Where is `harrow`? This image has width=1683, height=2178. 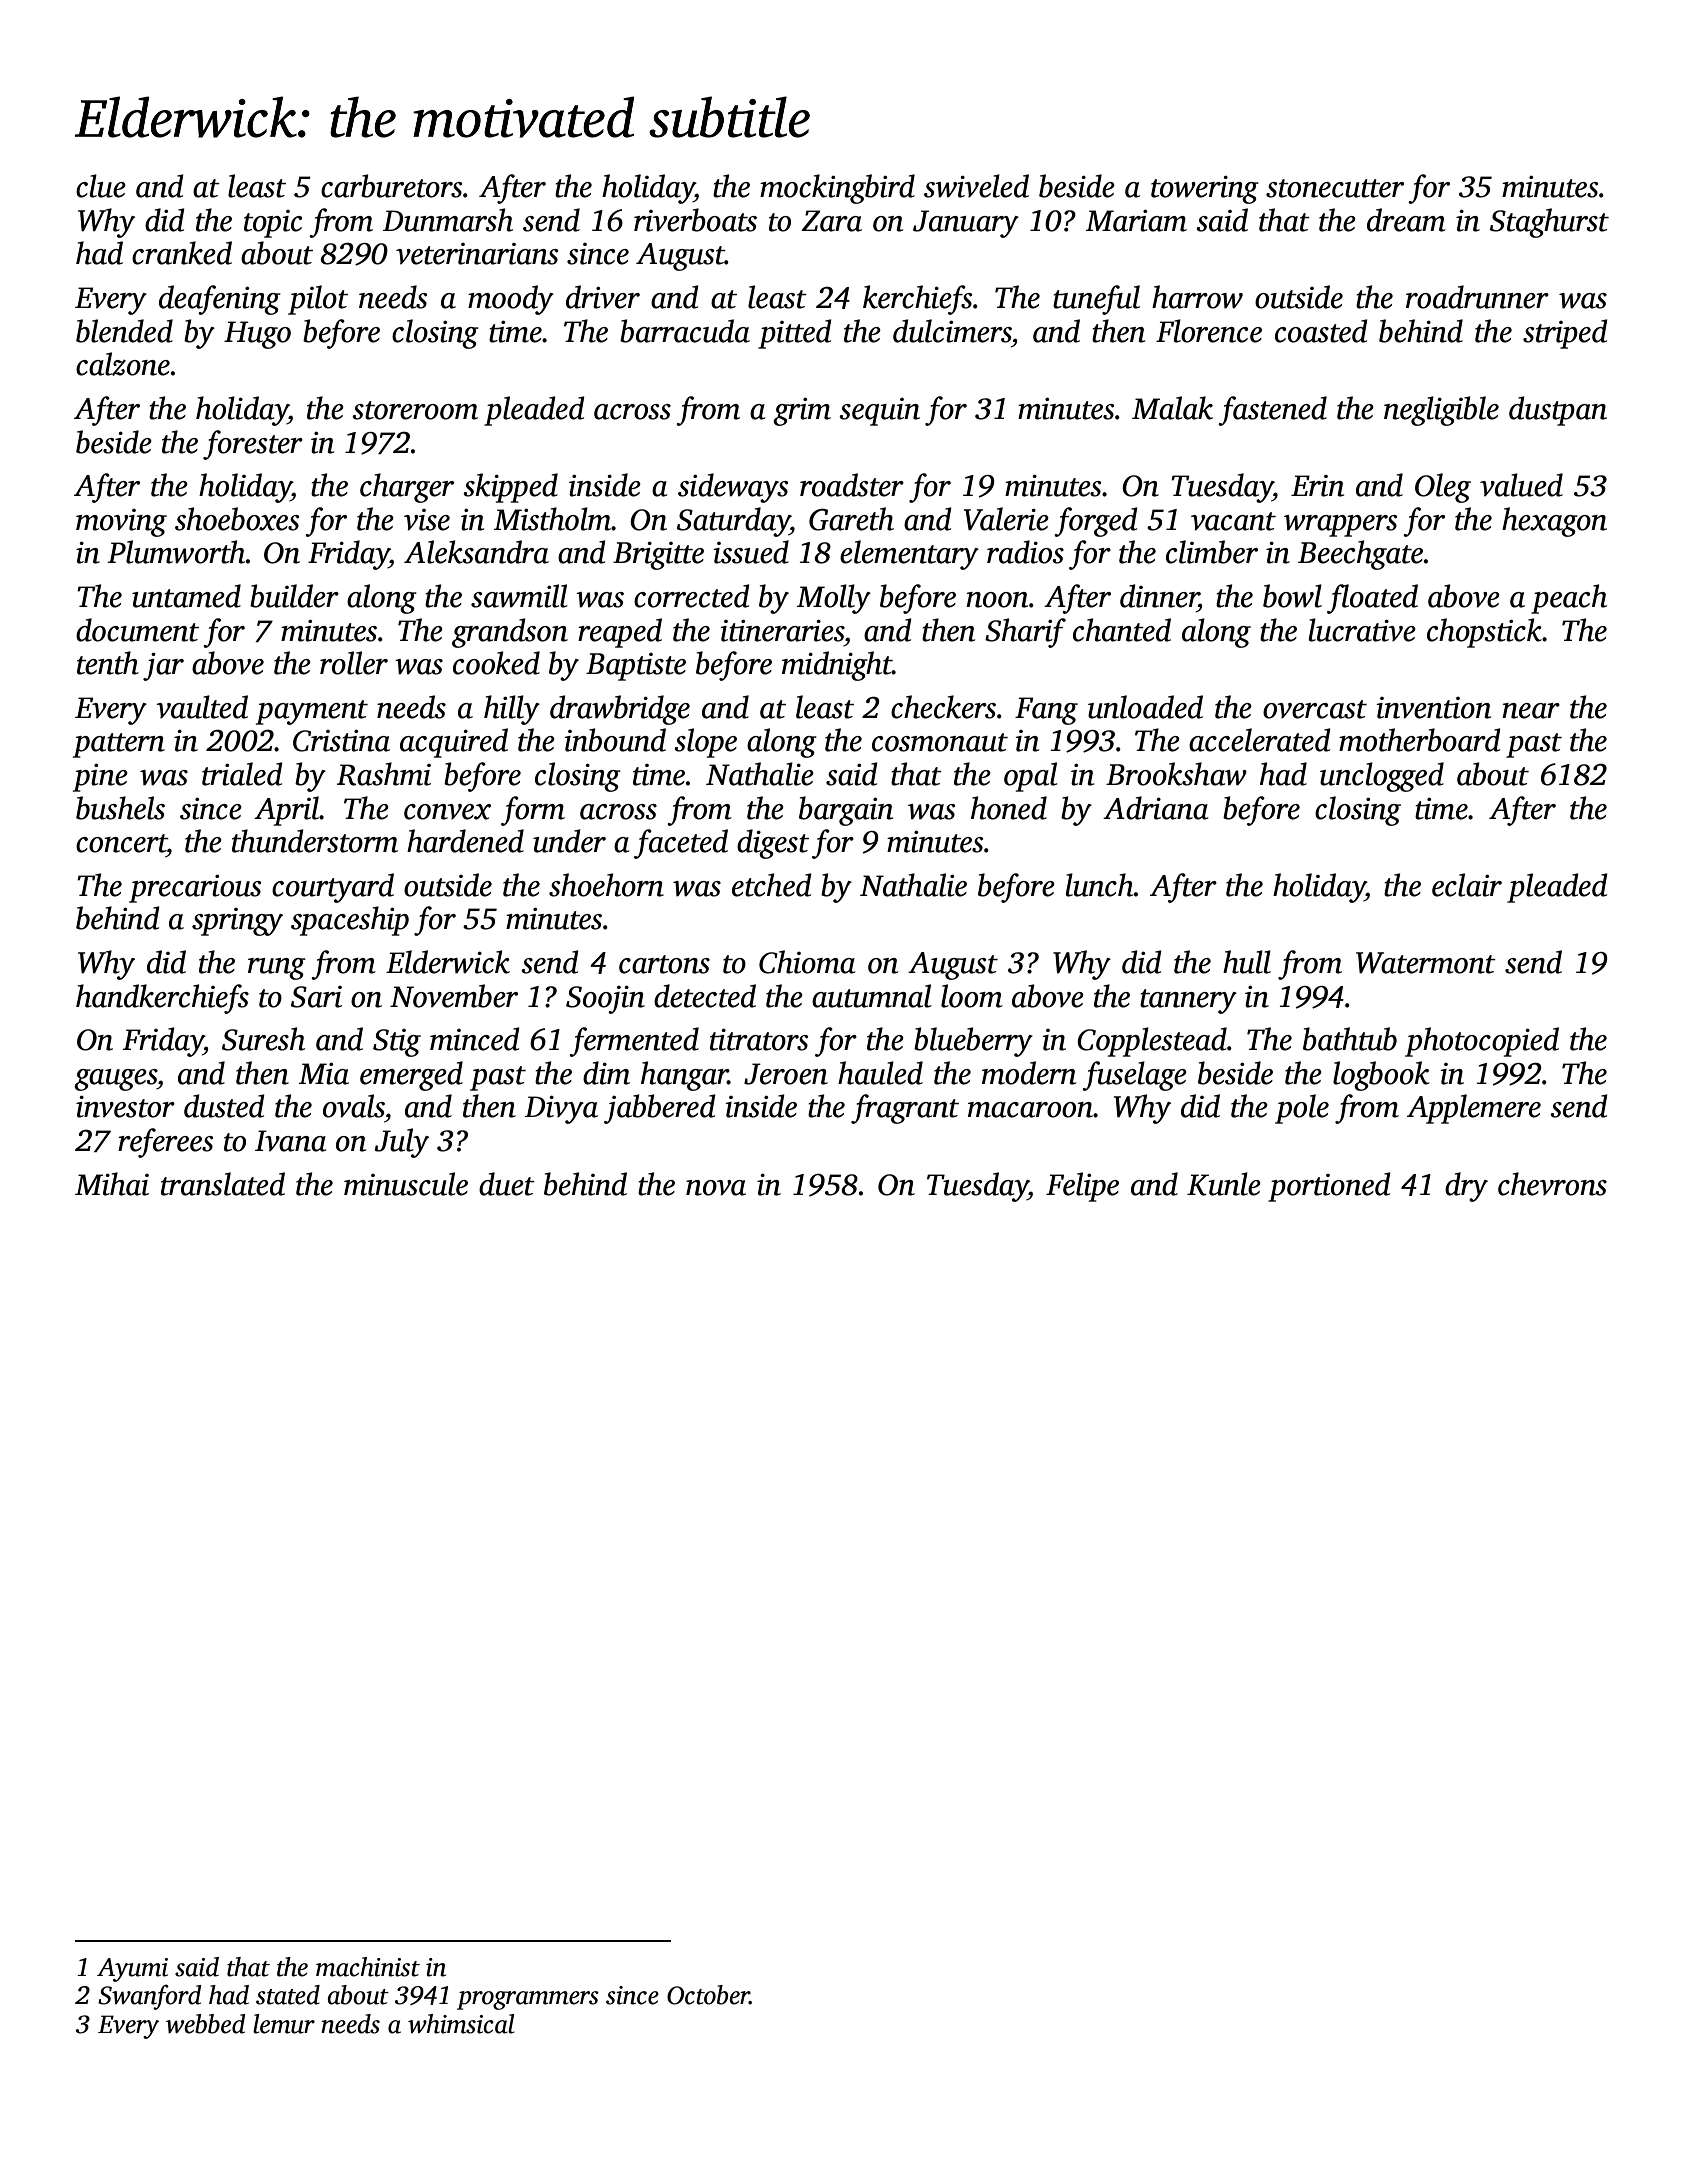
harrow is located at coordinates (1197, 297).
